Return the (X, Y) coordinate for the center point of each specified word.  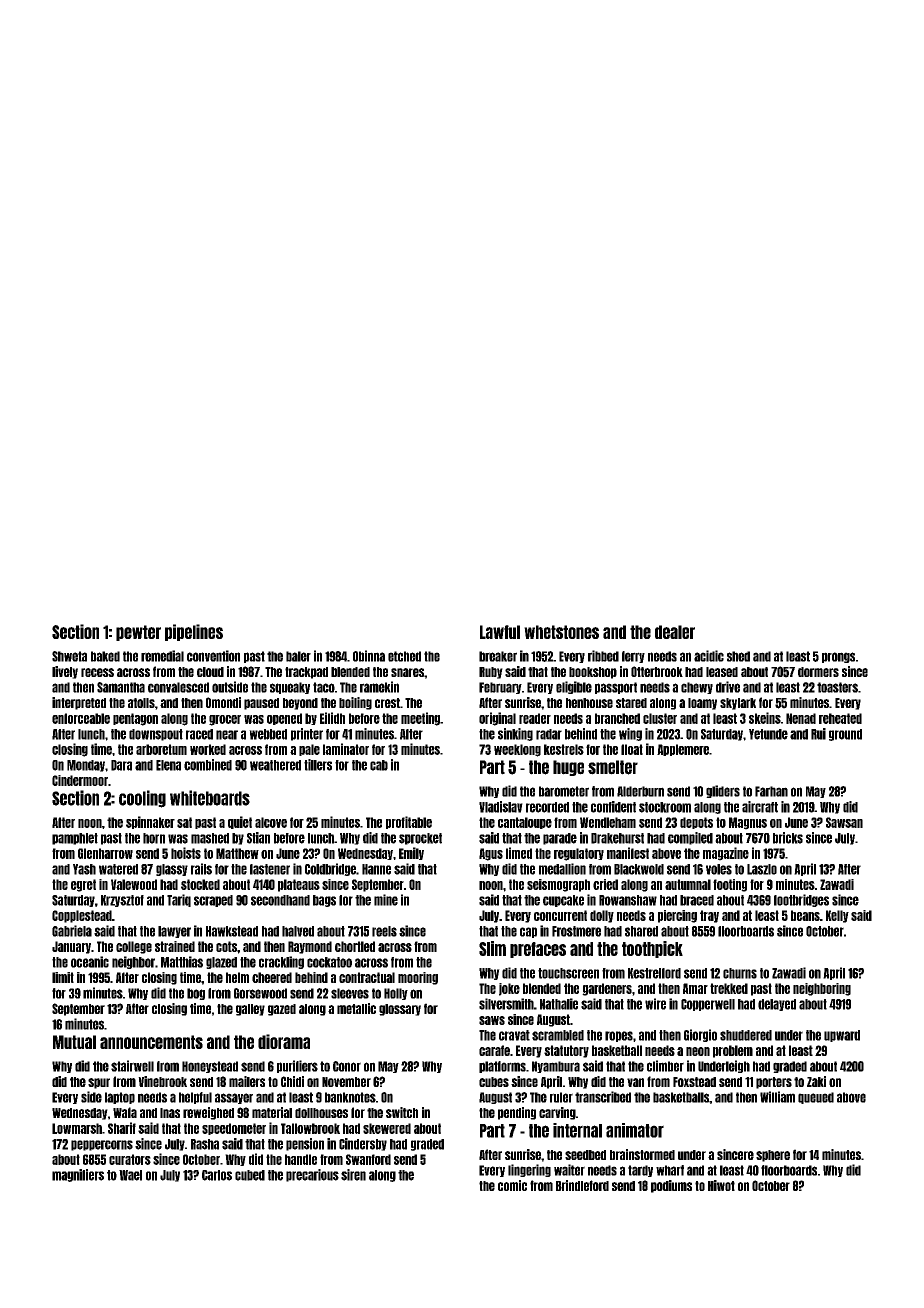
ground (845, 735)
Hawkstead (232, 931)
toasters (837, 687)
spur (99, 1083)
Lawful (500, 632)
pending (517, 1113)
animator (635, 1130)
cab (379, 765)
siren (353, 1175)
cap (528, 932)
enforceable (81, 718)
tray (709, 916)
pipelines (194, 632)
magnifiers (78, 1175)
